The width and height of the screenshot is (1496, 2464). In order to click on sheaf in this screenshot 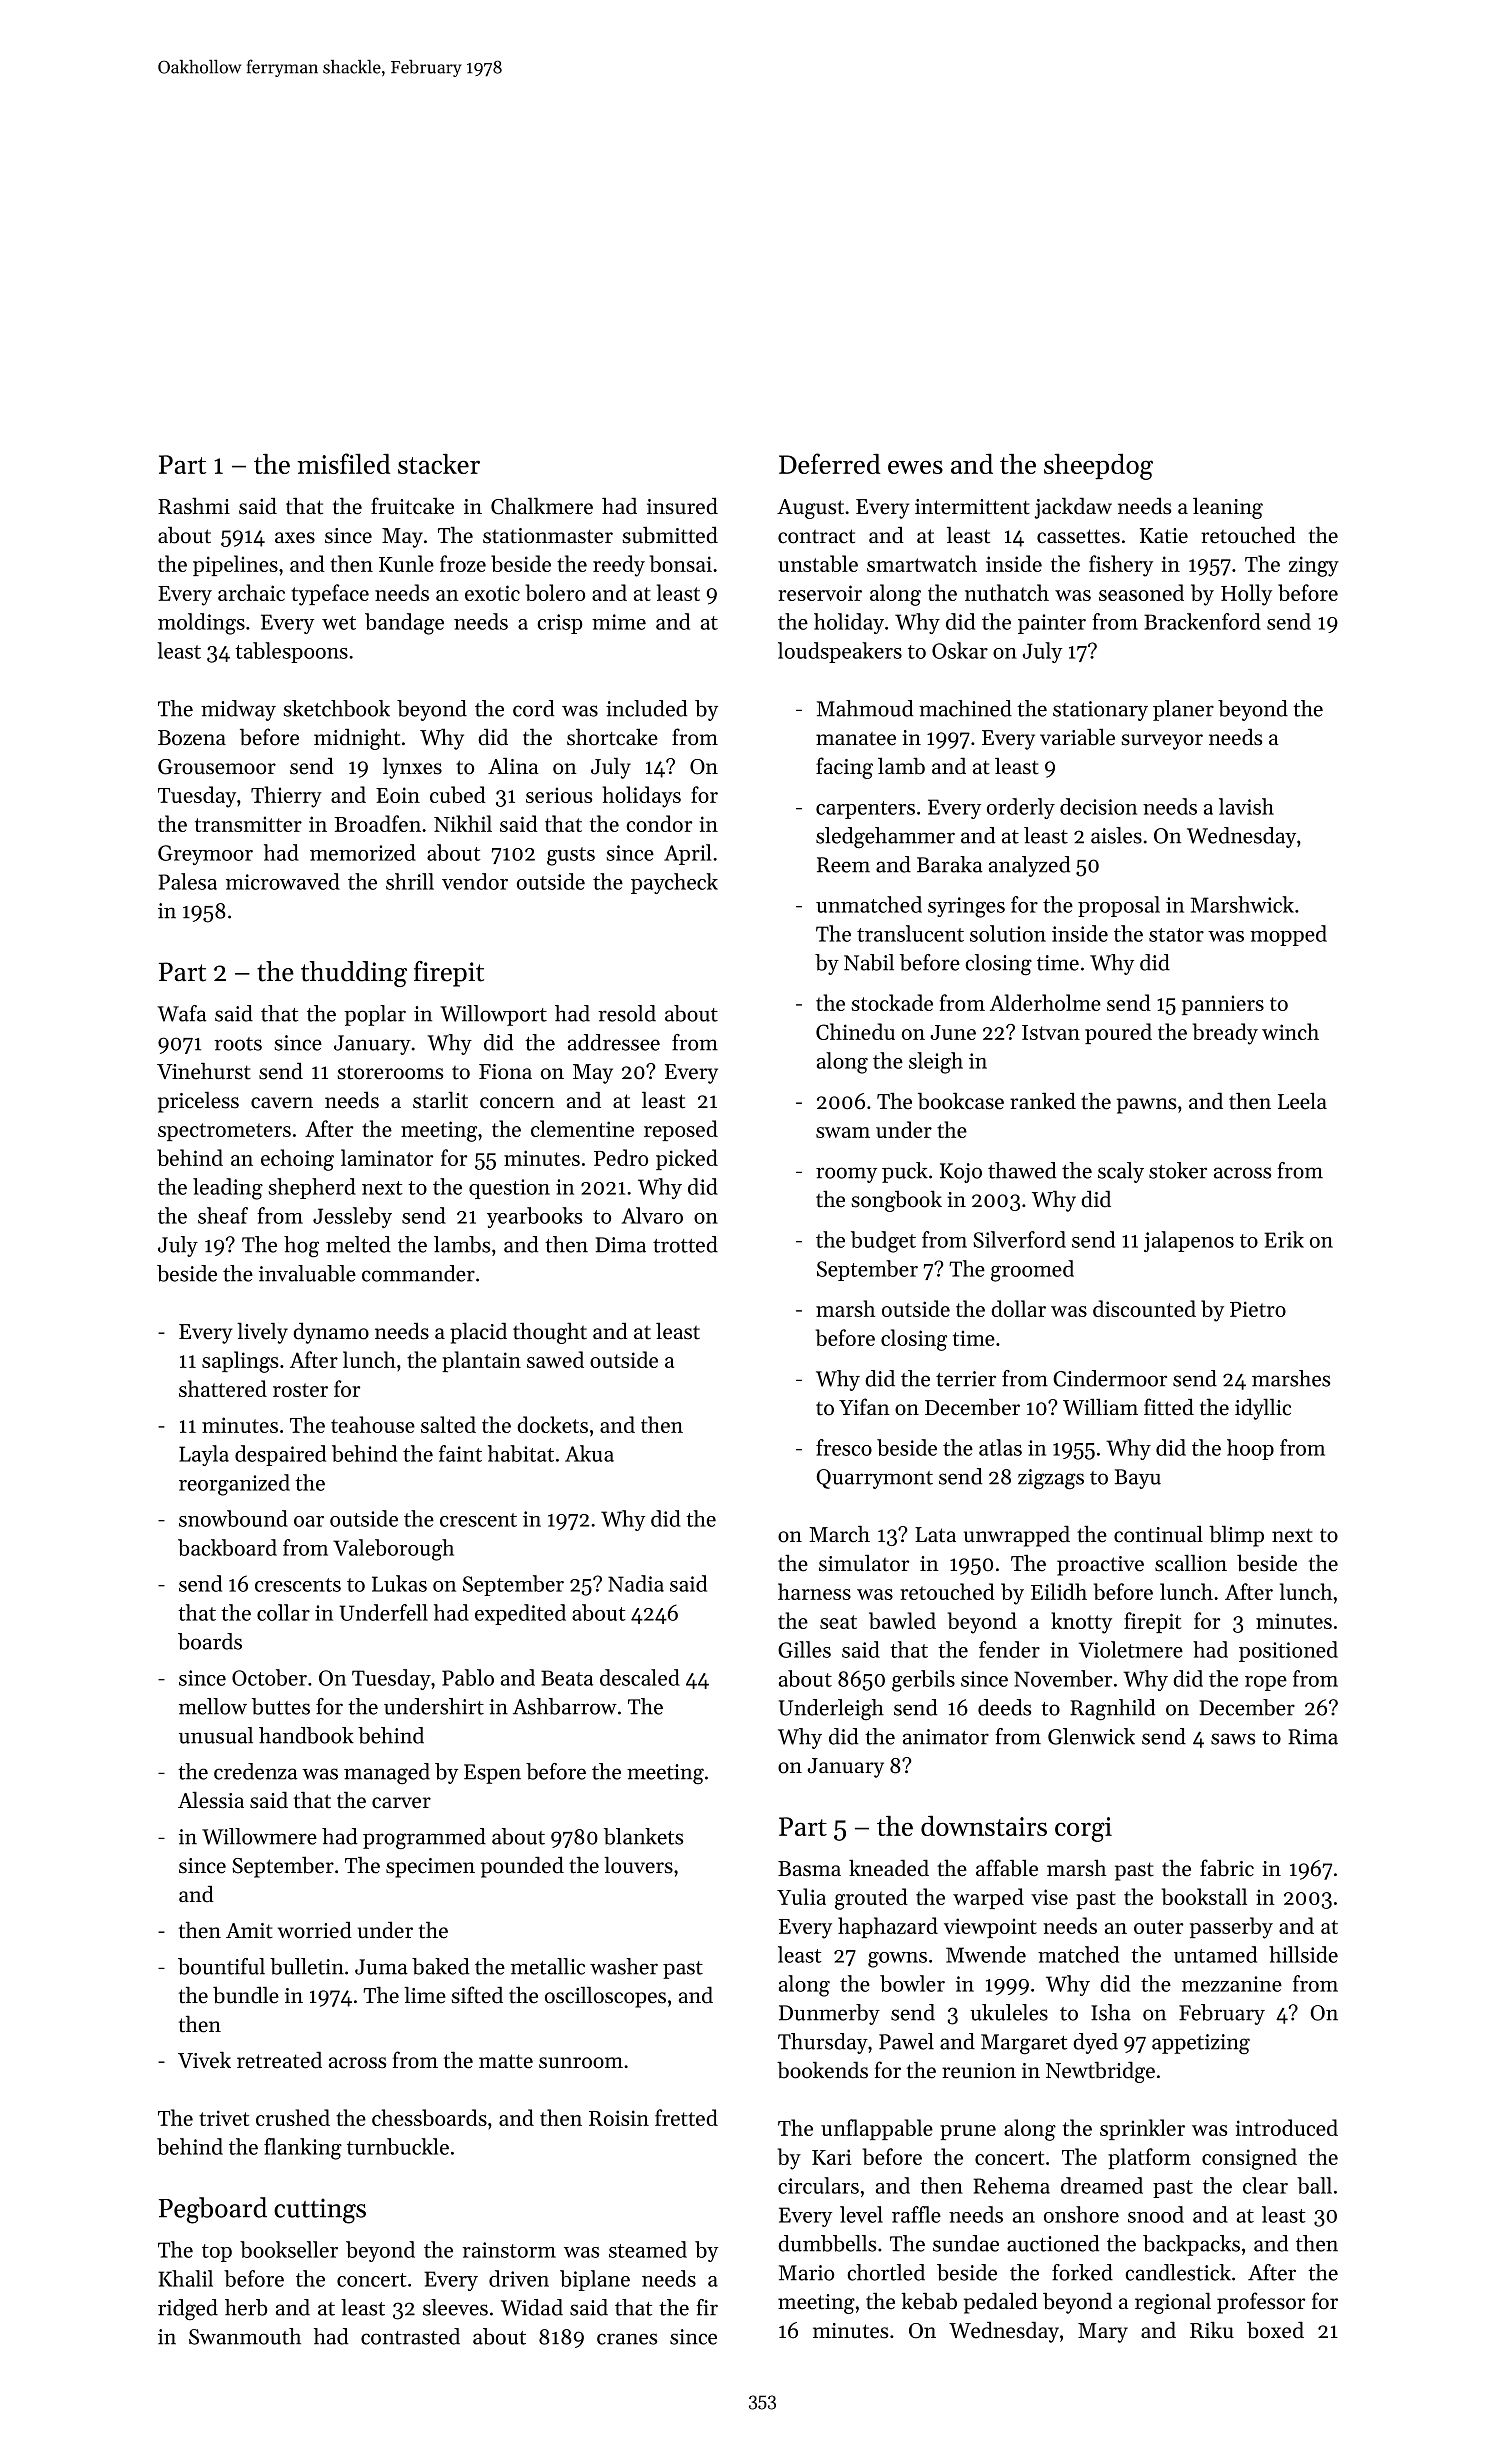, I will do `click(223, 1215)`.
